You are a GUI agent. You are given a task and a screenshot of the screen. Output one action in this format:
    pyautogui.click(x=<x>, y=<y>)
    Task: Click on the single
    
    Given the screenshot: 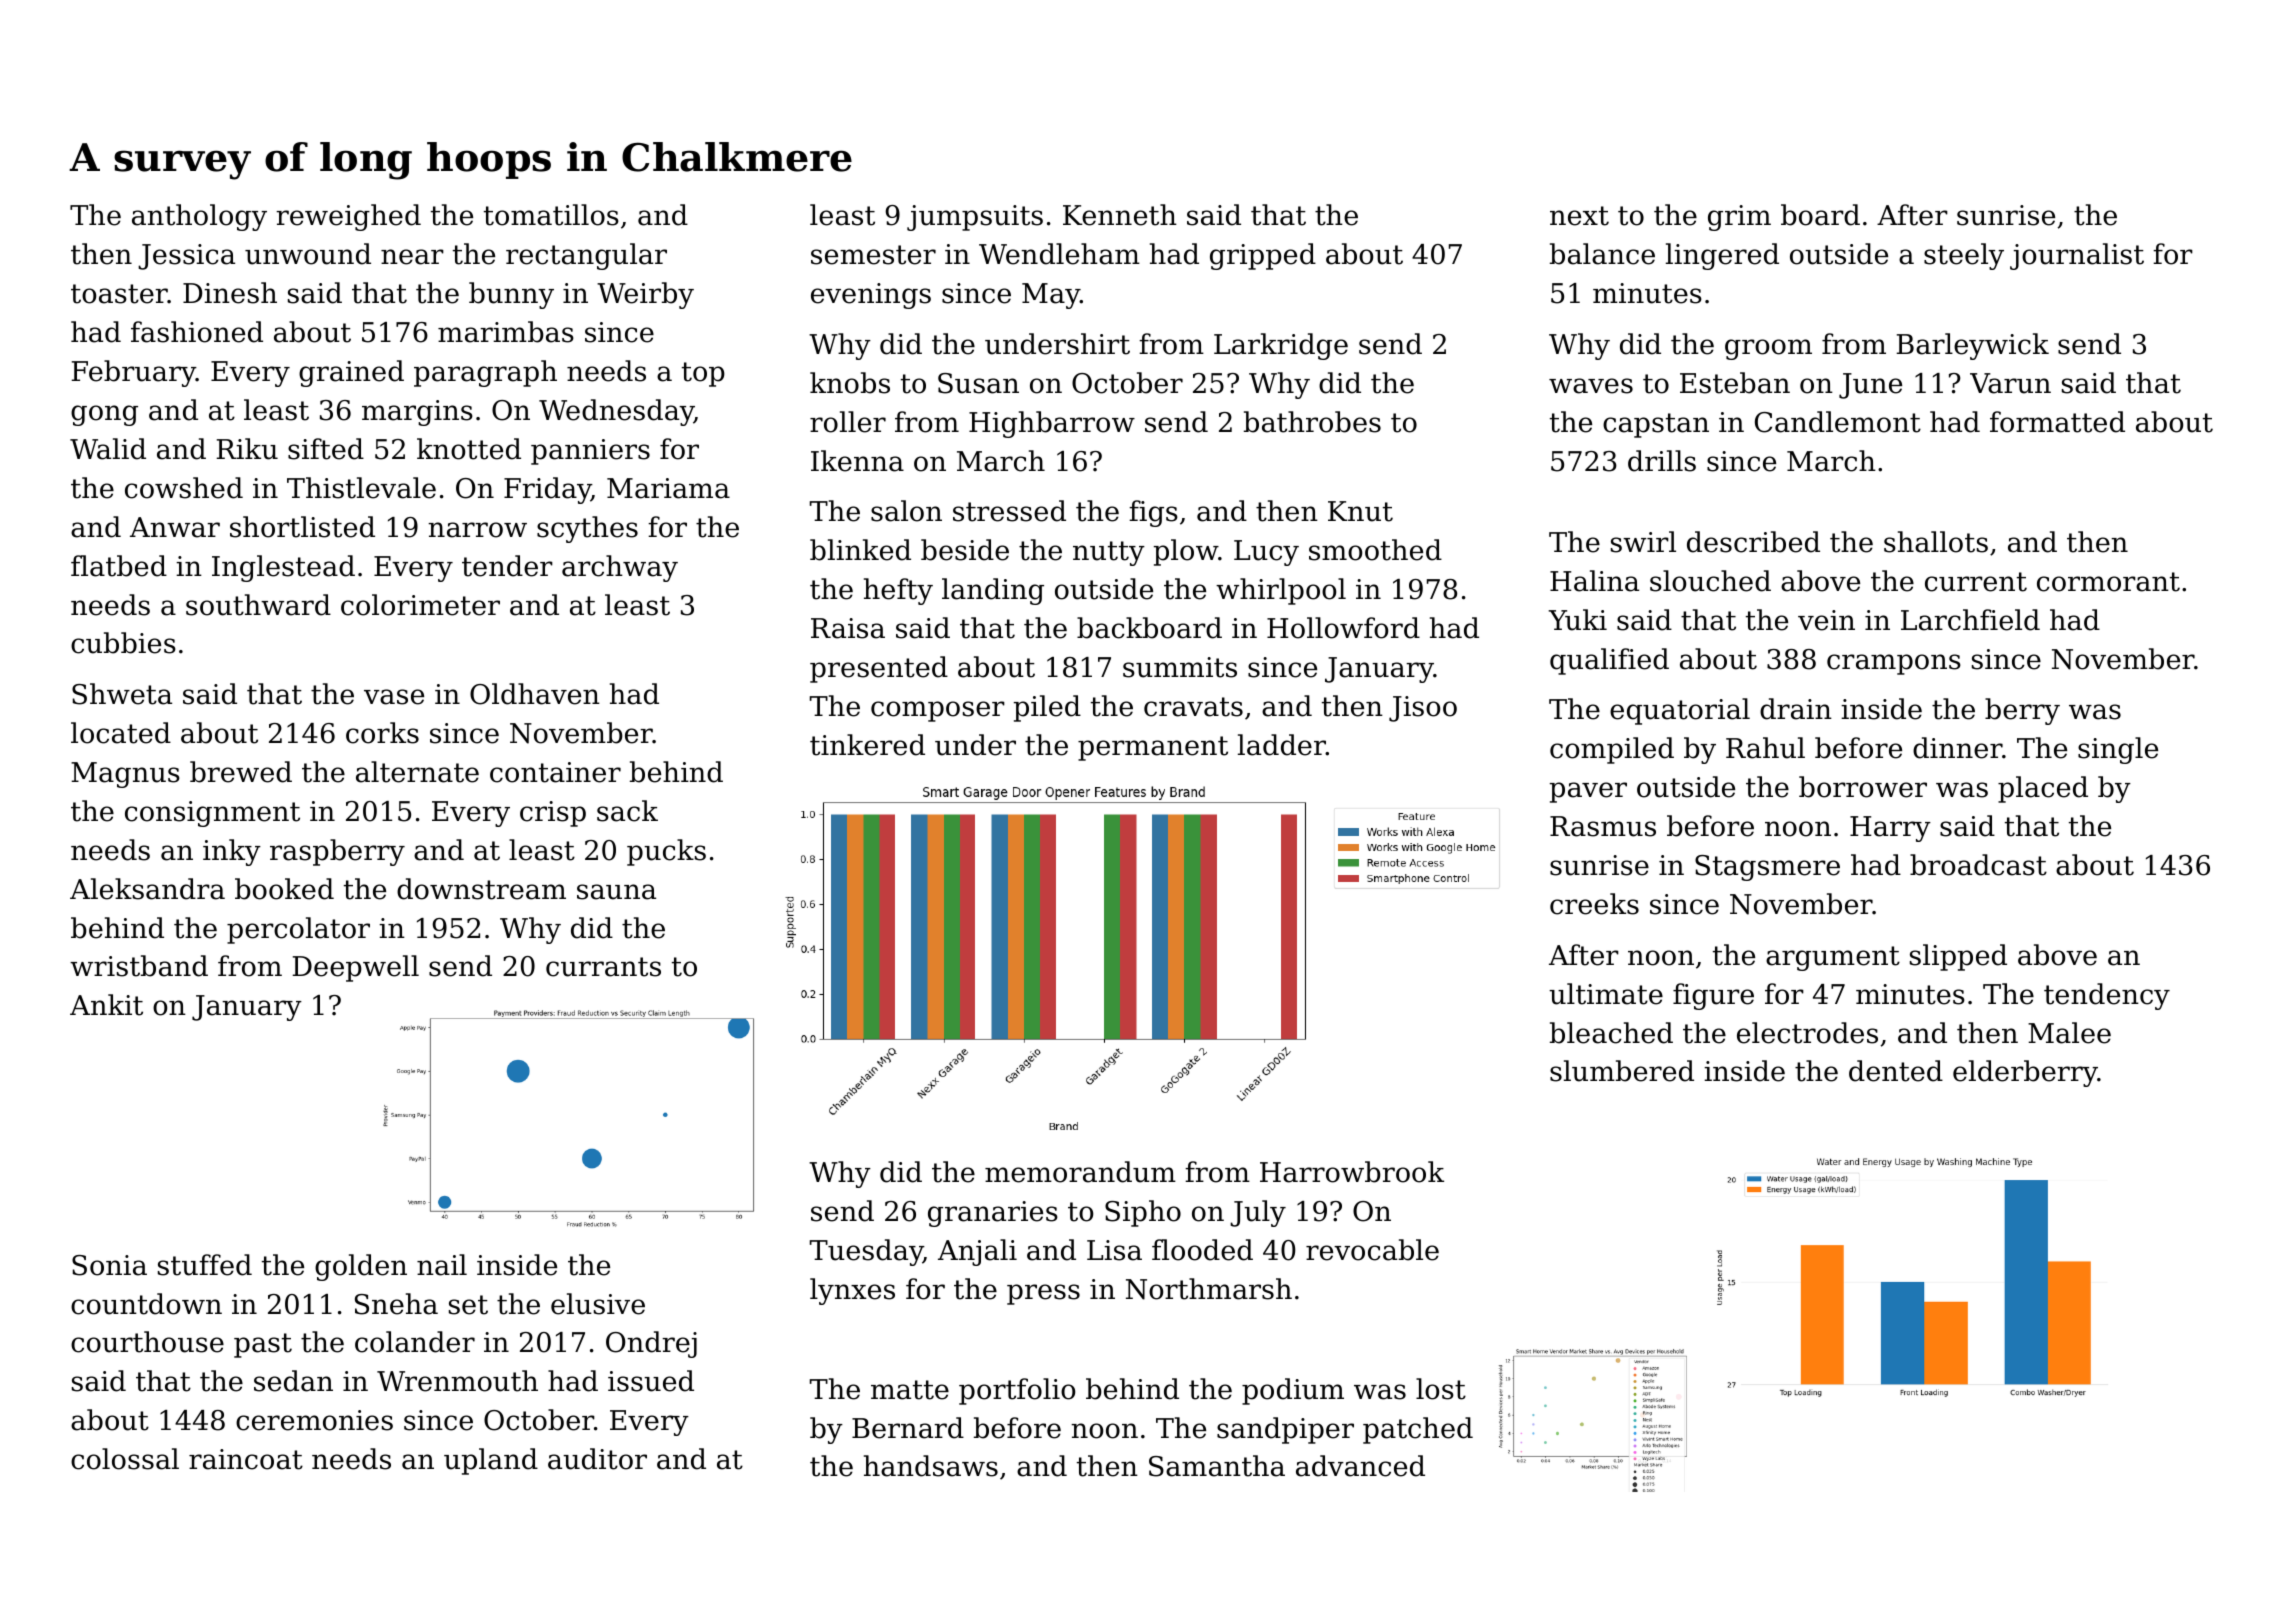 What is the action you would take?
    pyautogui.click(x=2118, y=750)
